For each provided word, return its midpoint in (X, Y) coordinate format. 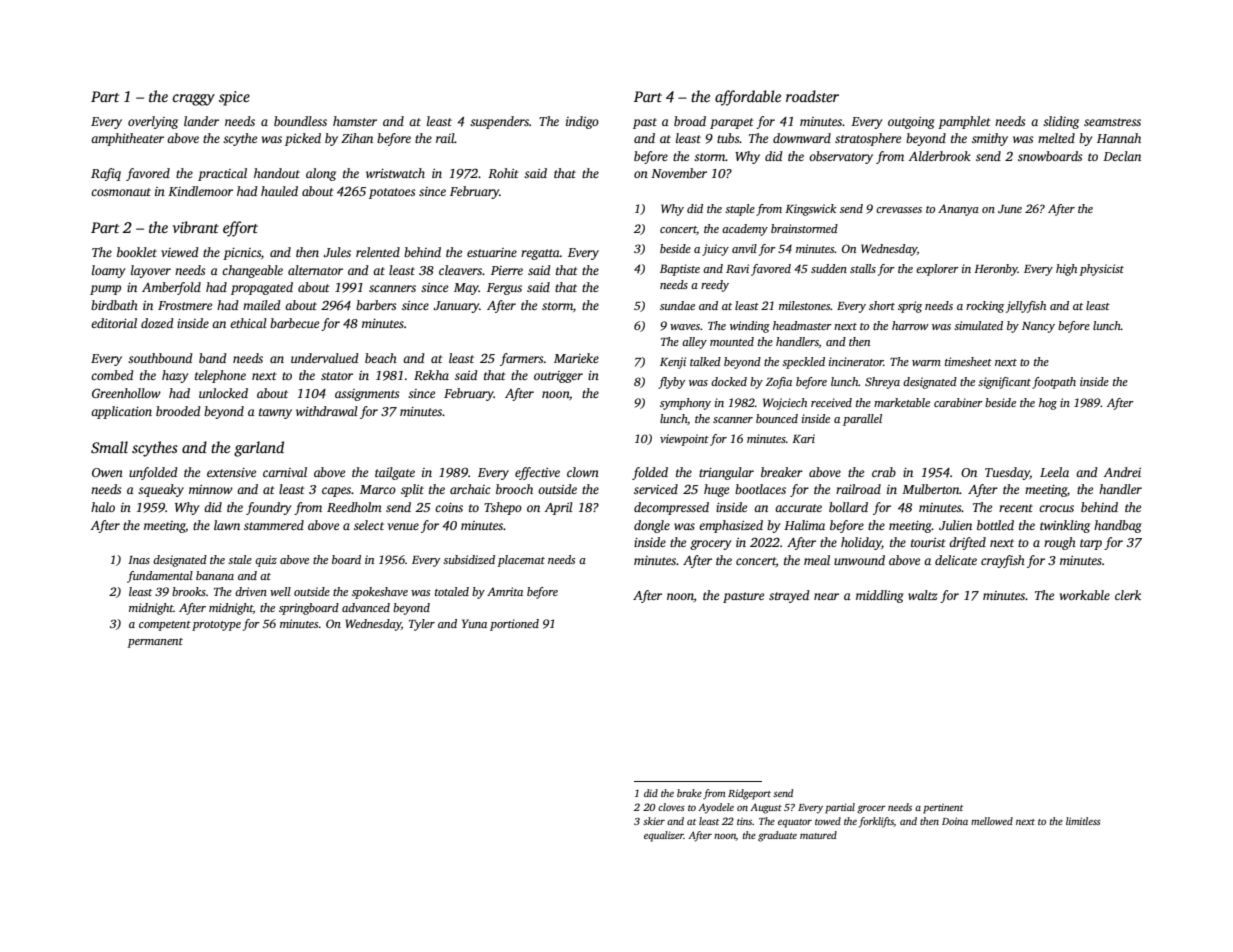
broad (690, 121)
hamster (355, 121)
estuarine (492, 252)
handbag (1118, 526)
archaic (470, 489)
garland (259, 449)
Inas (139, 560)
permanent (155, 643)
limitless (1083, 821)
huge (716, 490)
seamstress (1112, 122)
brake (689, 793)
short (882, 305)
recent (1016, 508)
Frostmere (185, 305)
